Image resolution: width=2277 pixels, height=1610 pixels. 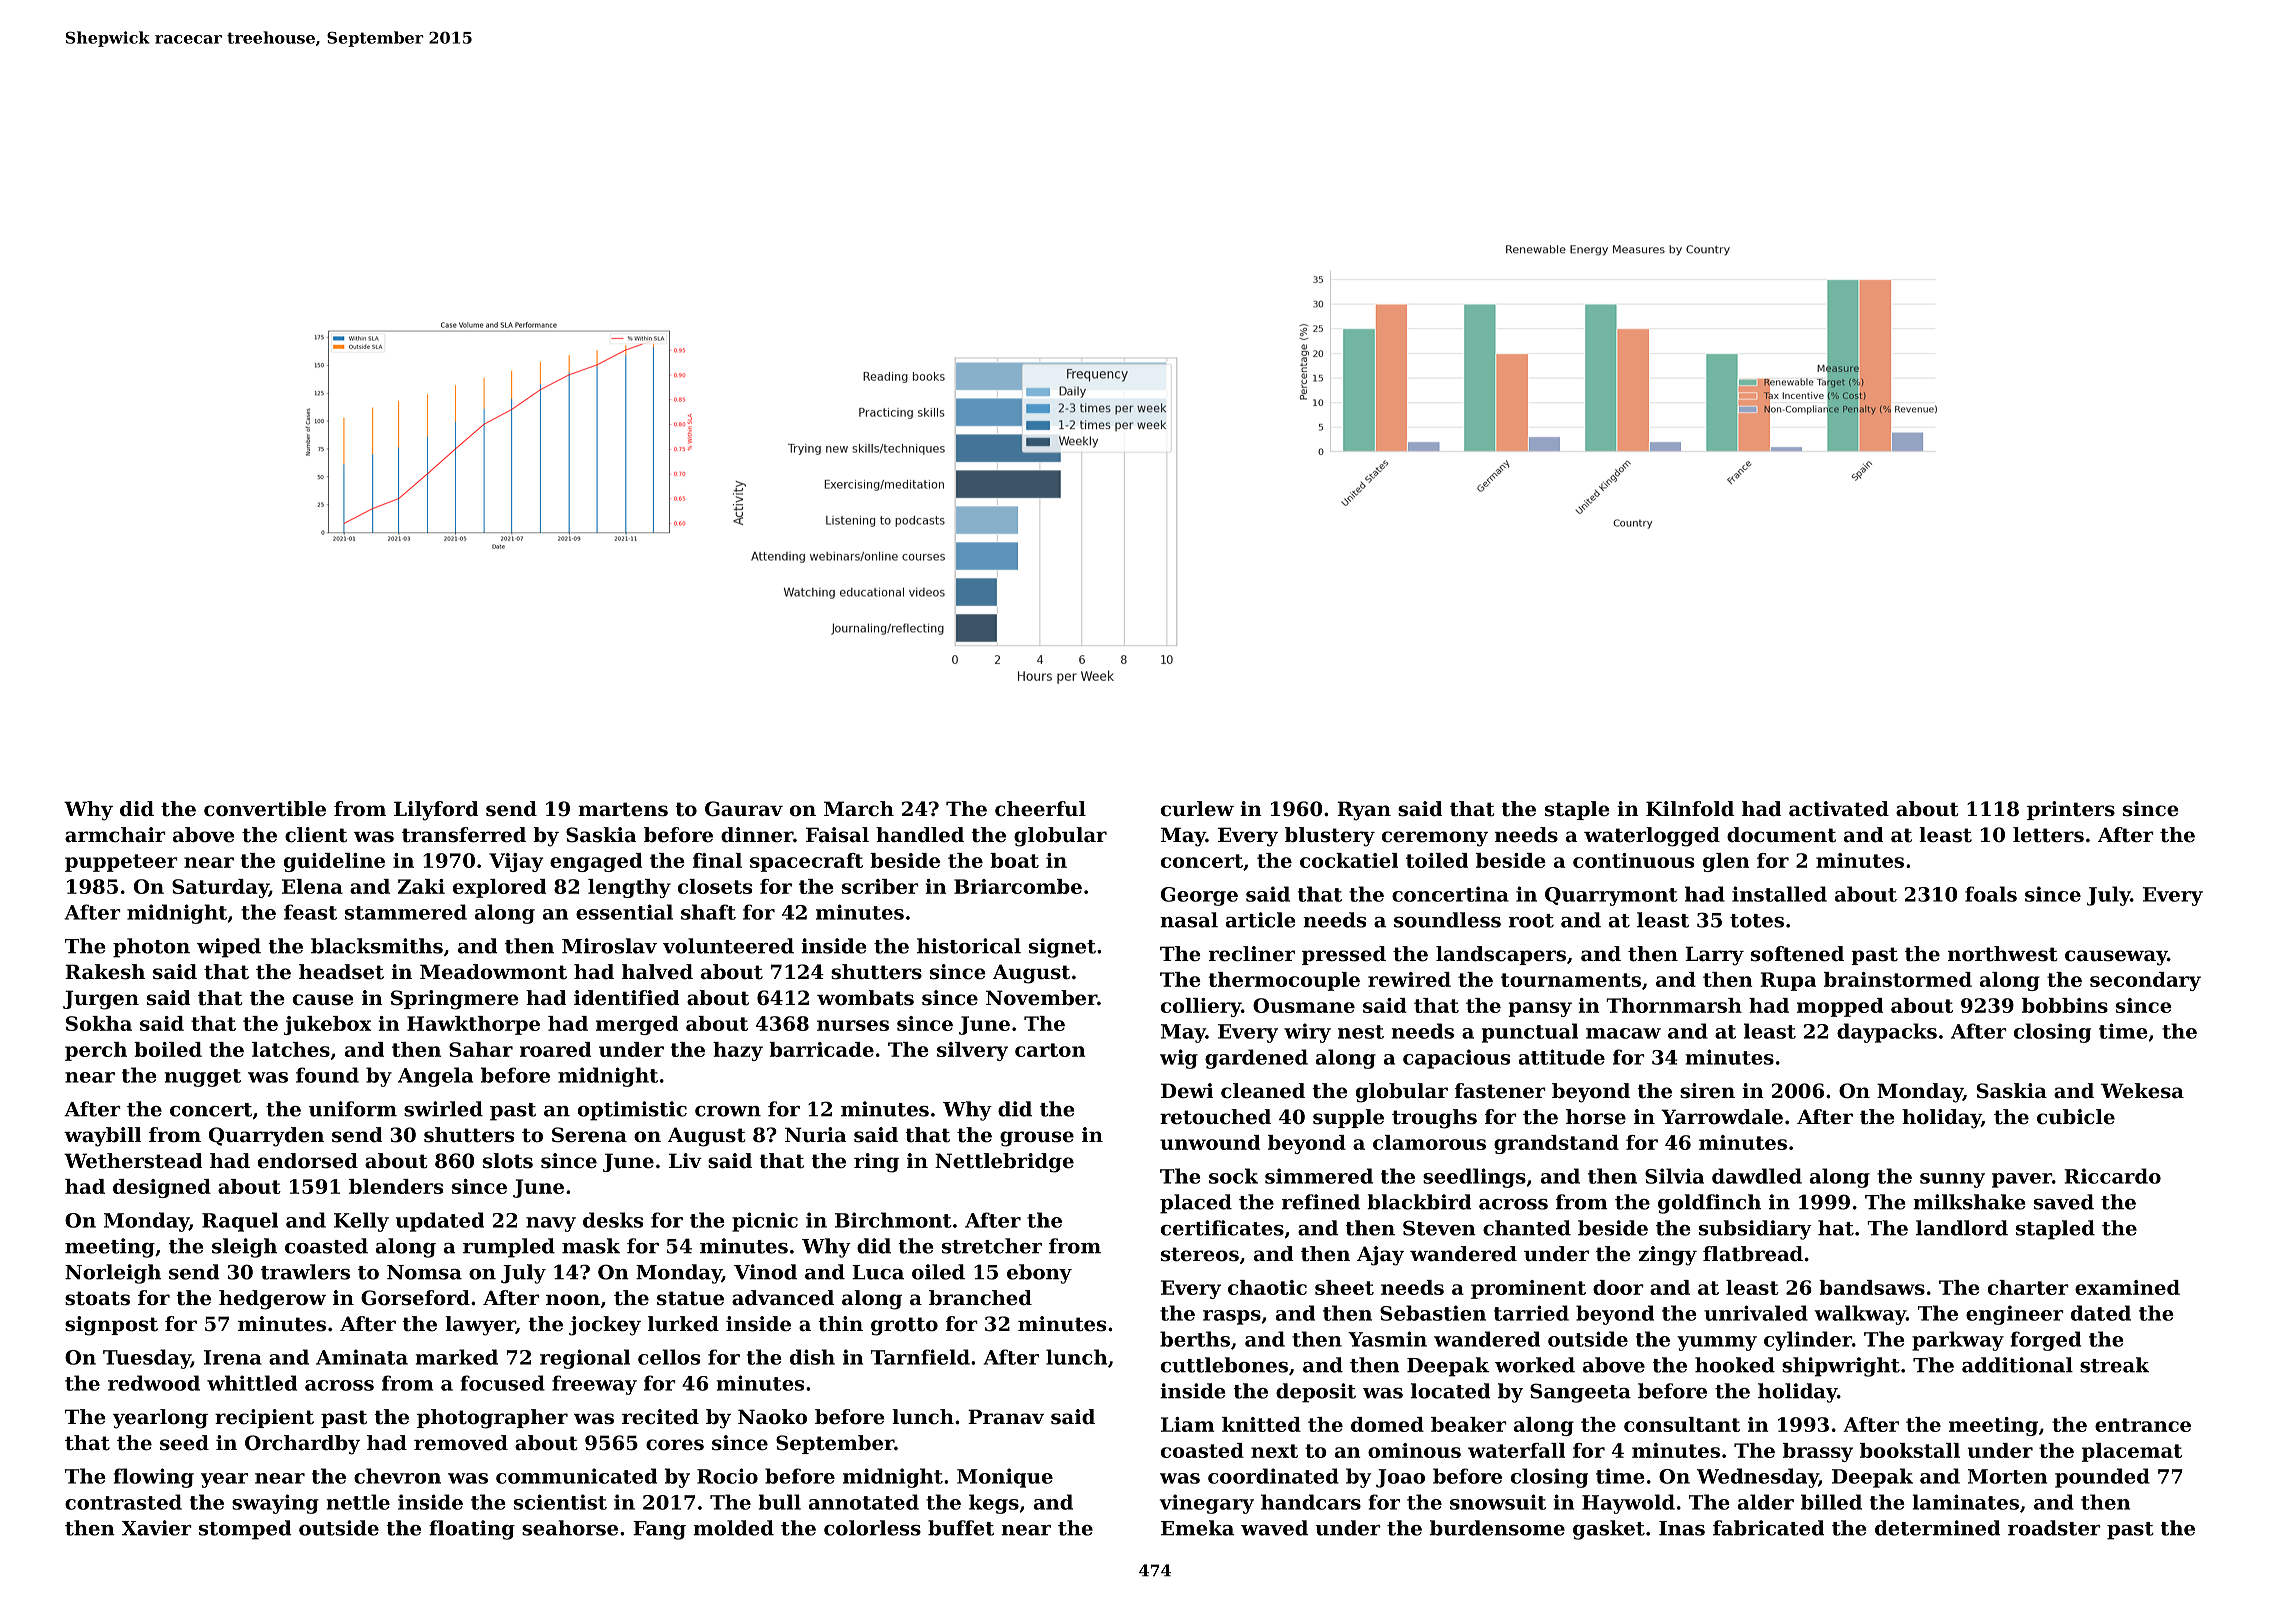 What do you see at coordinates (396, 1186) in the document?
I see `blenders` at bounding box center [396, 1186].
